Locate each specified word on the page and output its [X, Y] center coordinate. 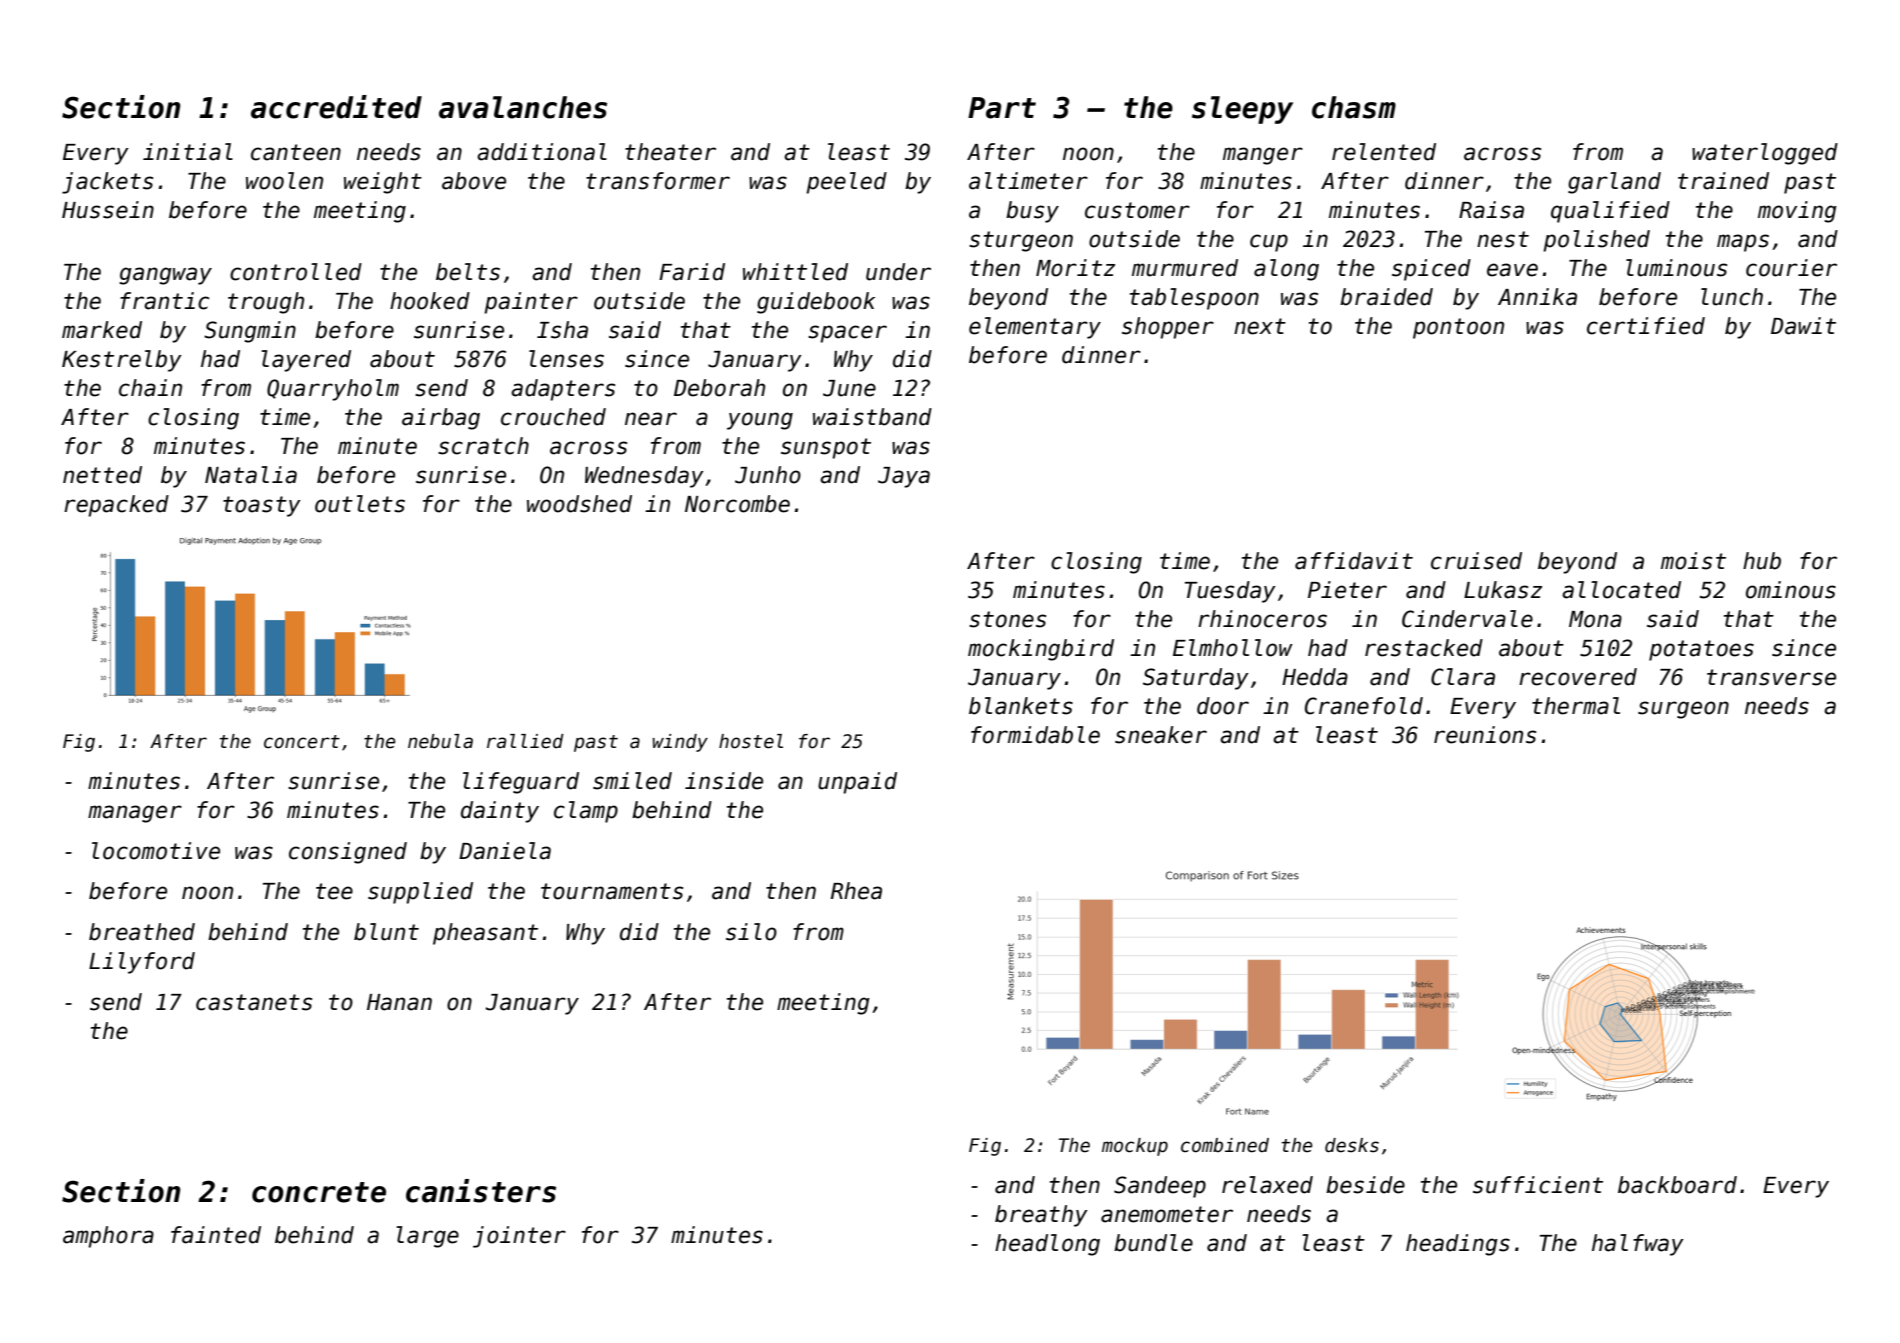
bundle [1153, 1243]
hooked [430, 301]
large [427, 1237]
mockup [1135, 1147]
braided [1386, 297]
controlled [296, 272]
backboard [1677, 1185]
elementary [1035, 328]
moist [1693, 561]
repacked [116, 506]
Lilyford [142, 963]
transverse [1771, 677]
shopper [1168, 328]
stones [1007, 619]
